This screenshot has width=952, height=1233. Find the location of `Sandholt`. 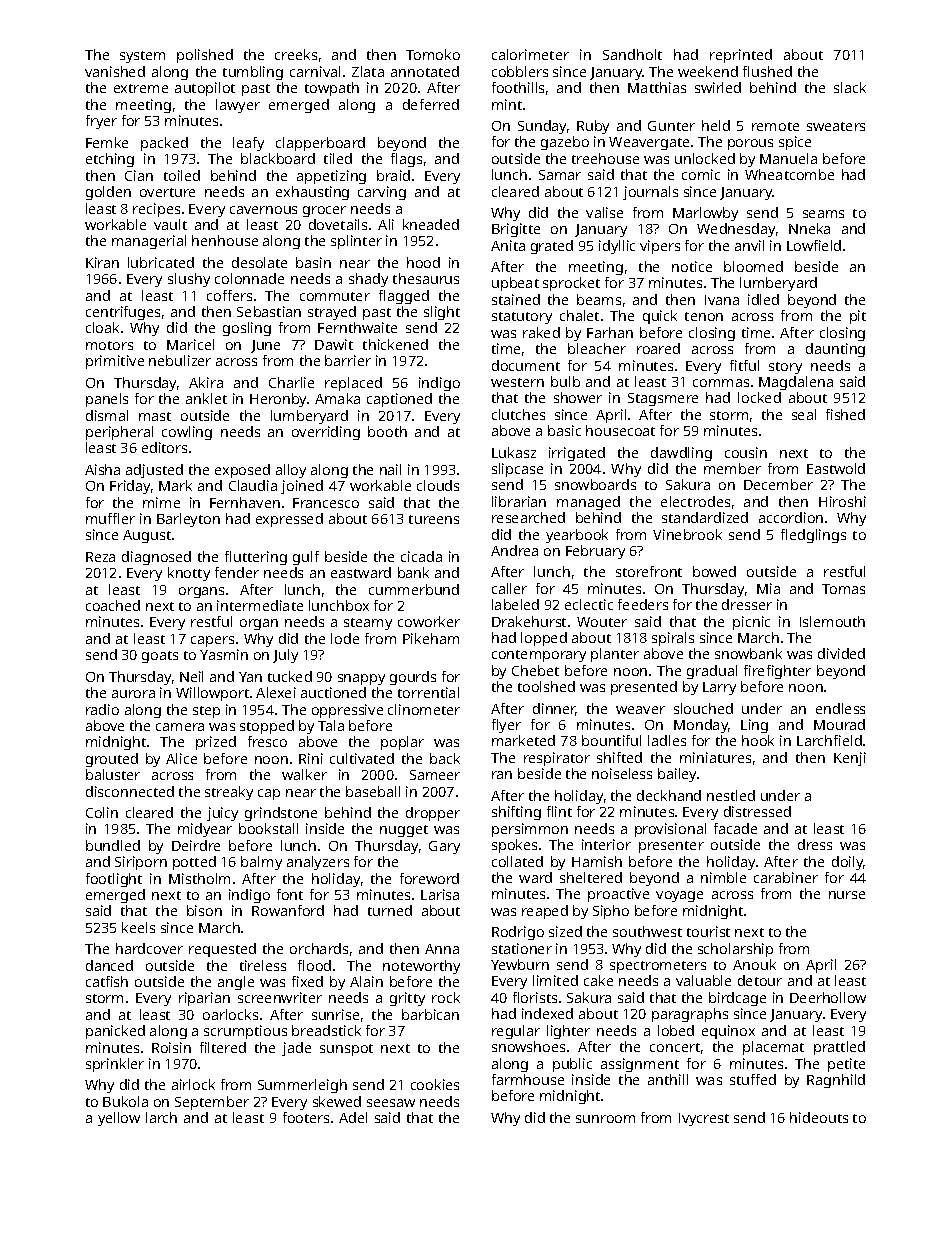

Sandholt is located at coordinates (632, 54).
